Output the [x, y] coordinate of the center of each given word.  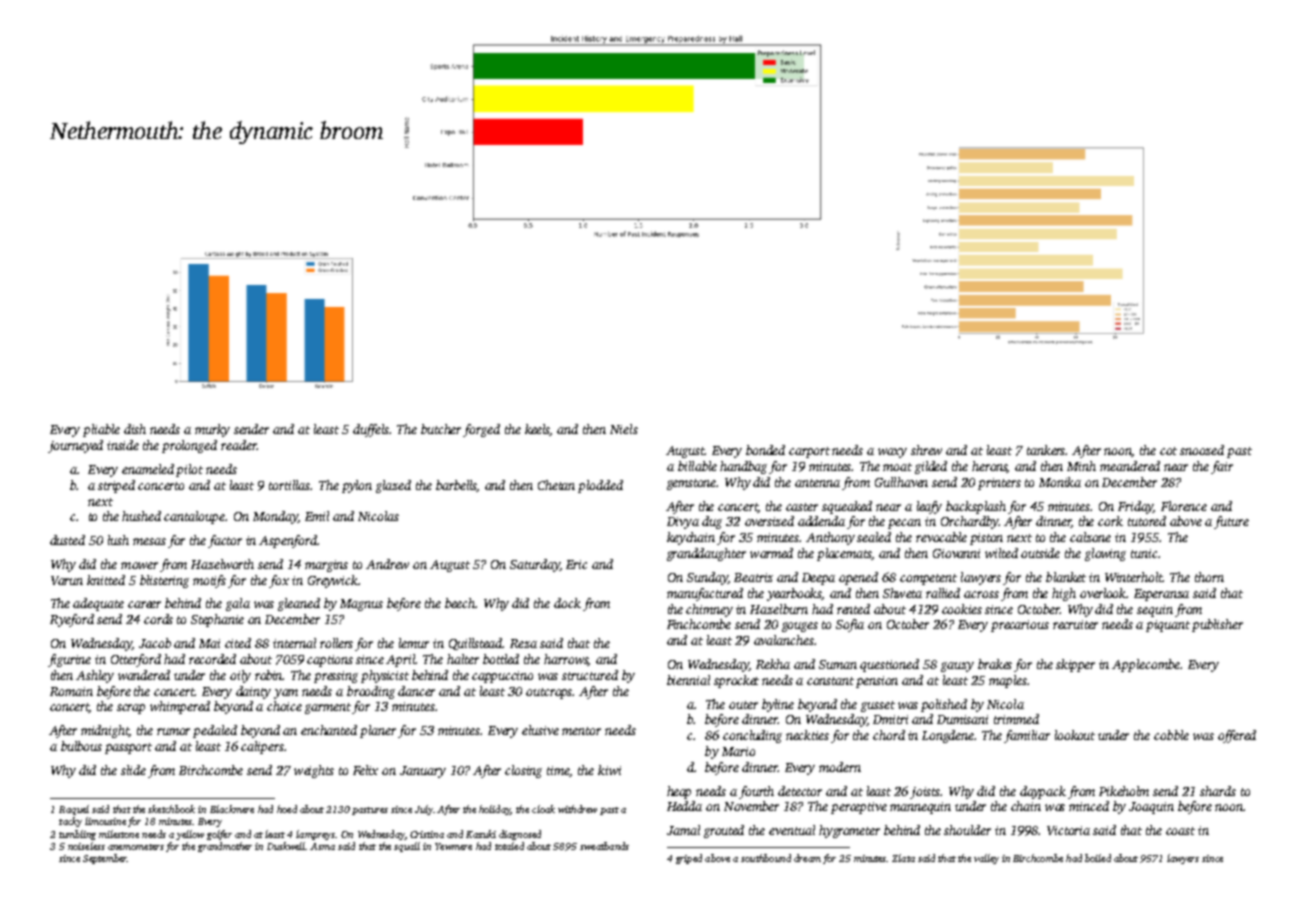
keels [537, 430]
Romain [71, 691]
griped [689, 859]
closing [523, 771]
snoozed [1202, 450]
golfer [219, 835]
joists [925, 793]
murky [212, 430]
